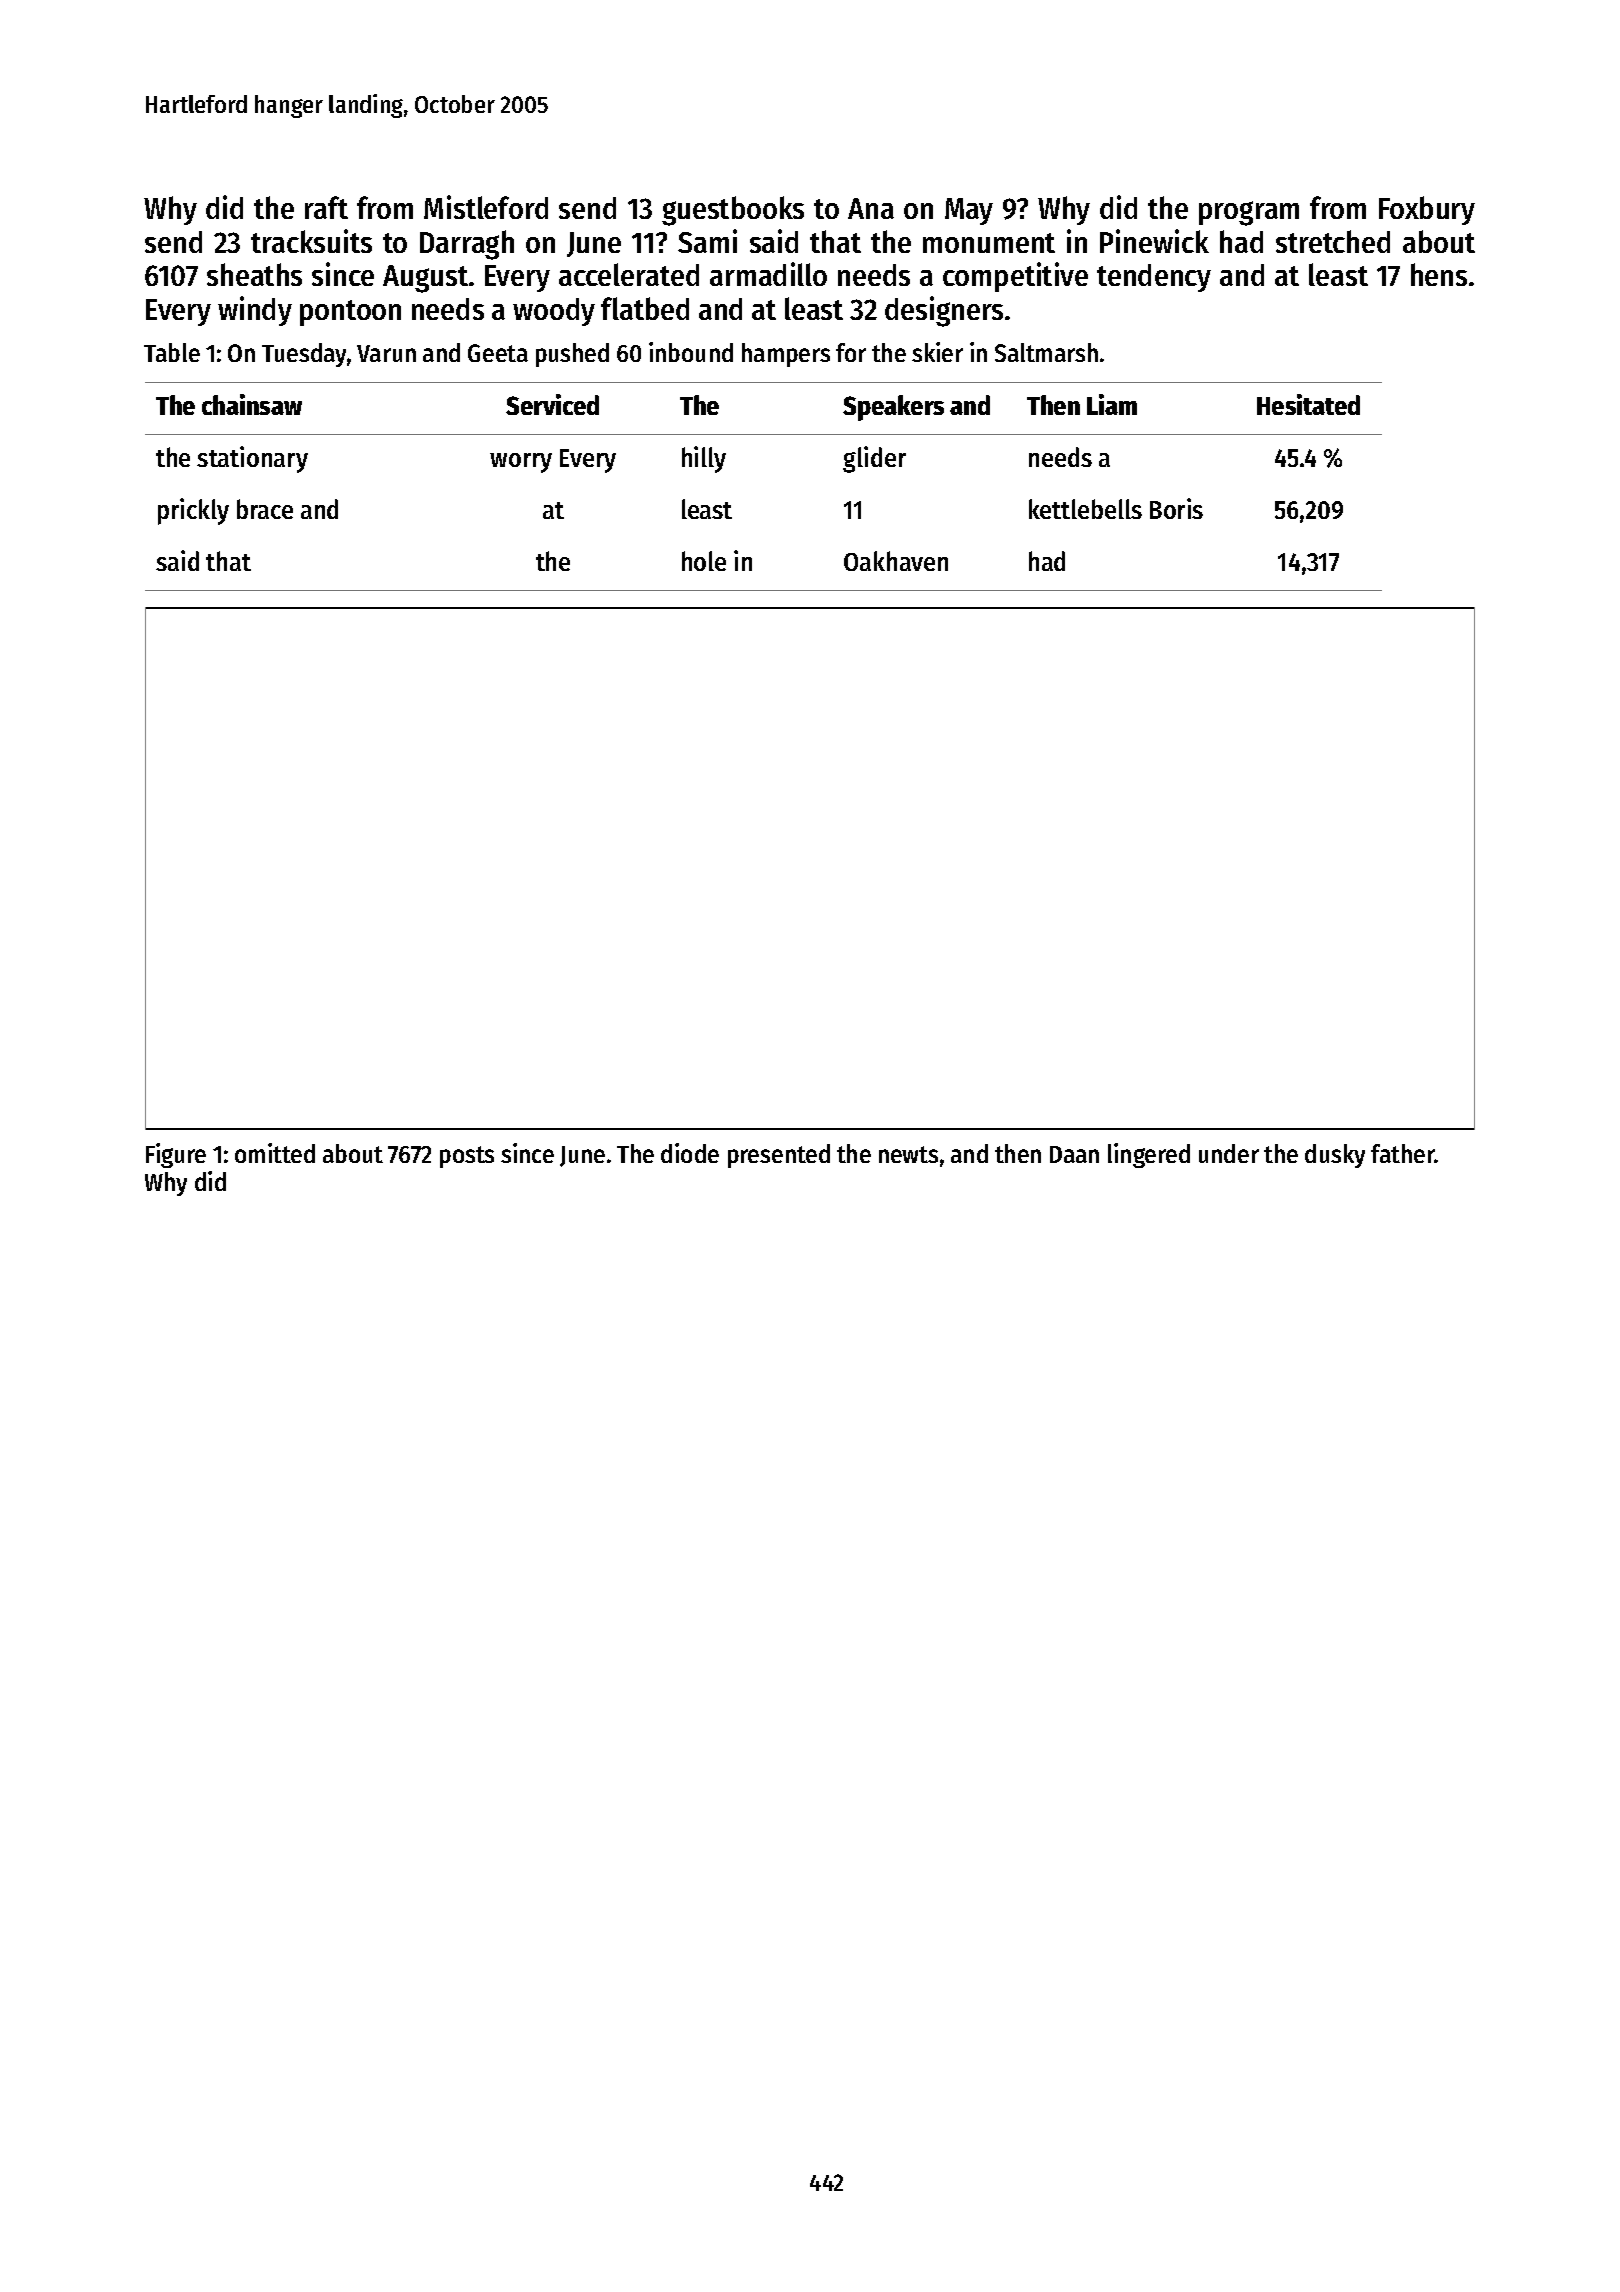 This screenshot has height=2292, width=1620. Describe the element at coordinates (704, 561) in the screenshot. I see `hole` at that location.
